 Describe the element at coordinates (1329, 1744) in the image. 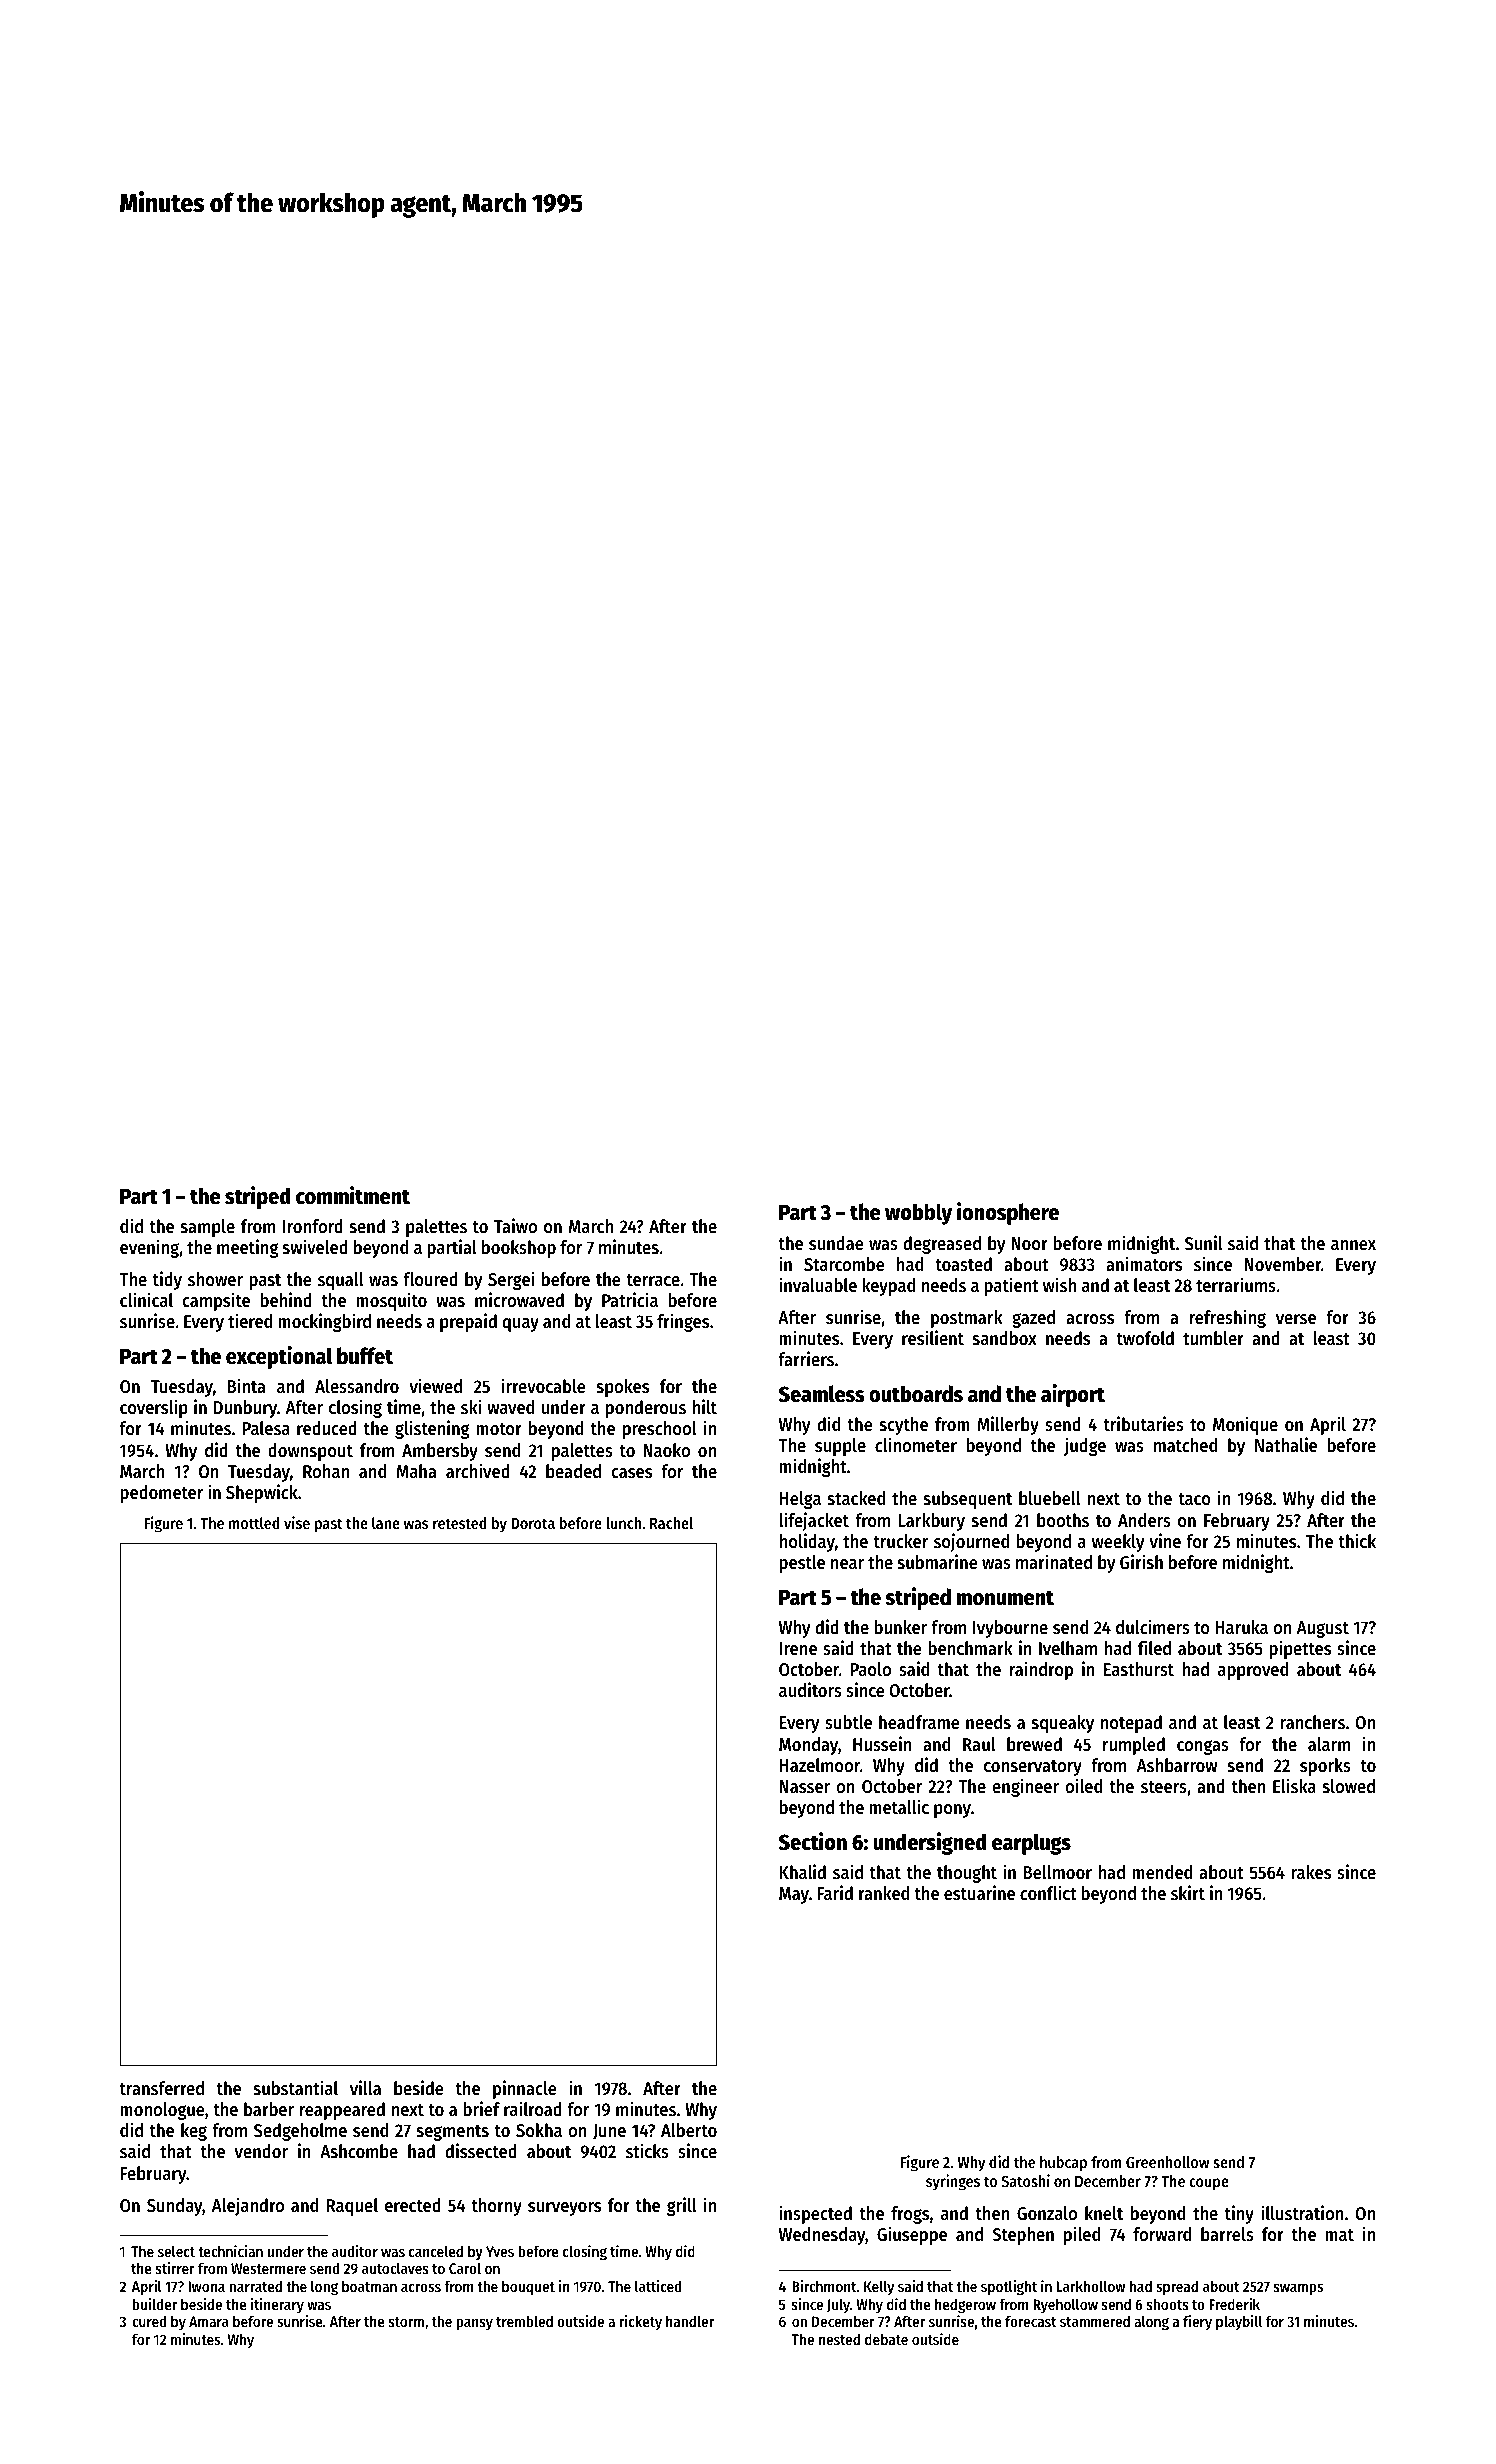

I see `alarm` at that location.
